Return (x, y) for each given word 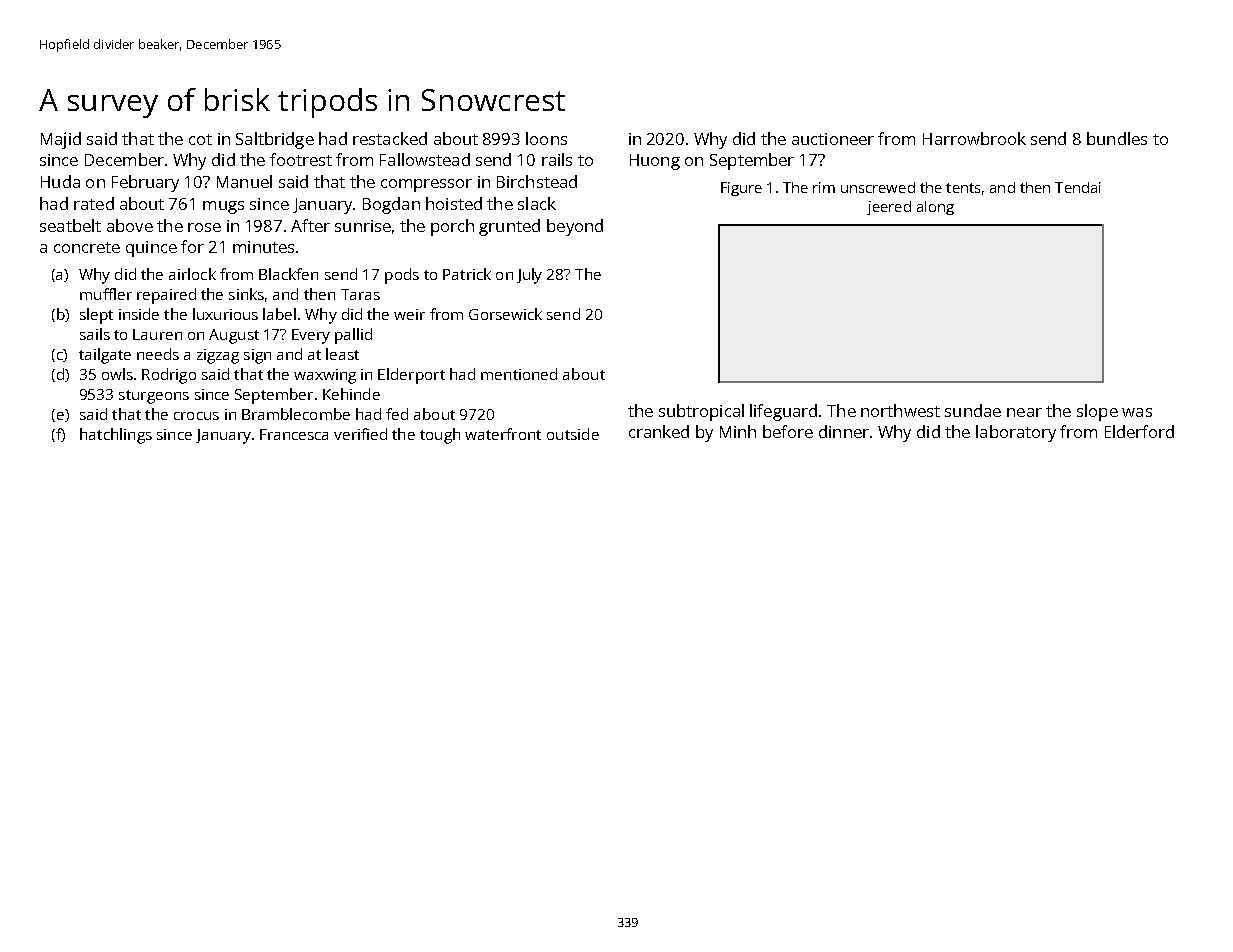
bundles (1117, 138)
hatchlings (116, 436)
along (935, 208)
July (529, 276)
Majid (61, 140)
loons (546, 138)
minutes (263, 247)
